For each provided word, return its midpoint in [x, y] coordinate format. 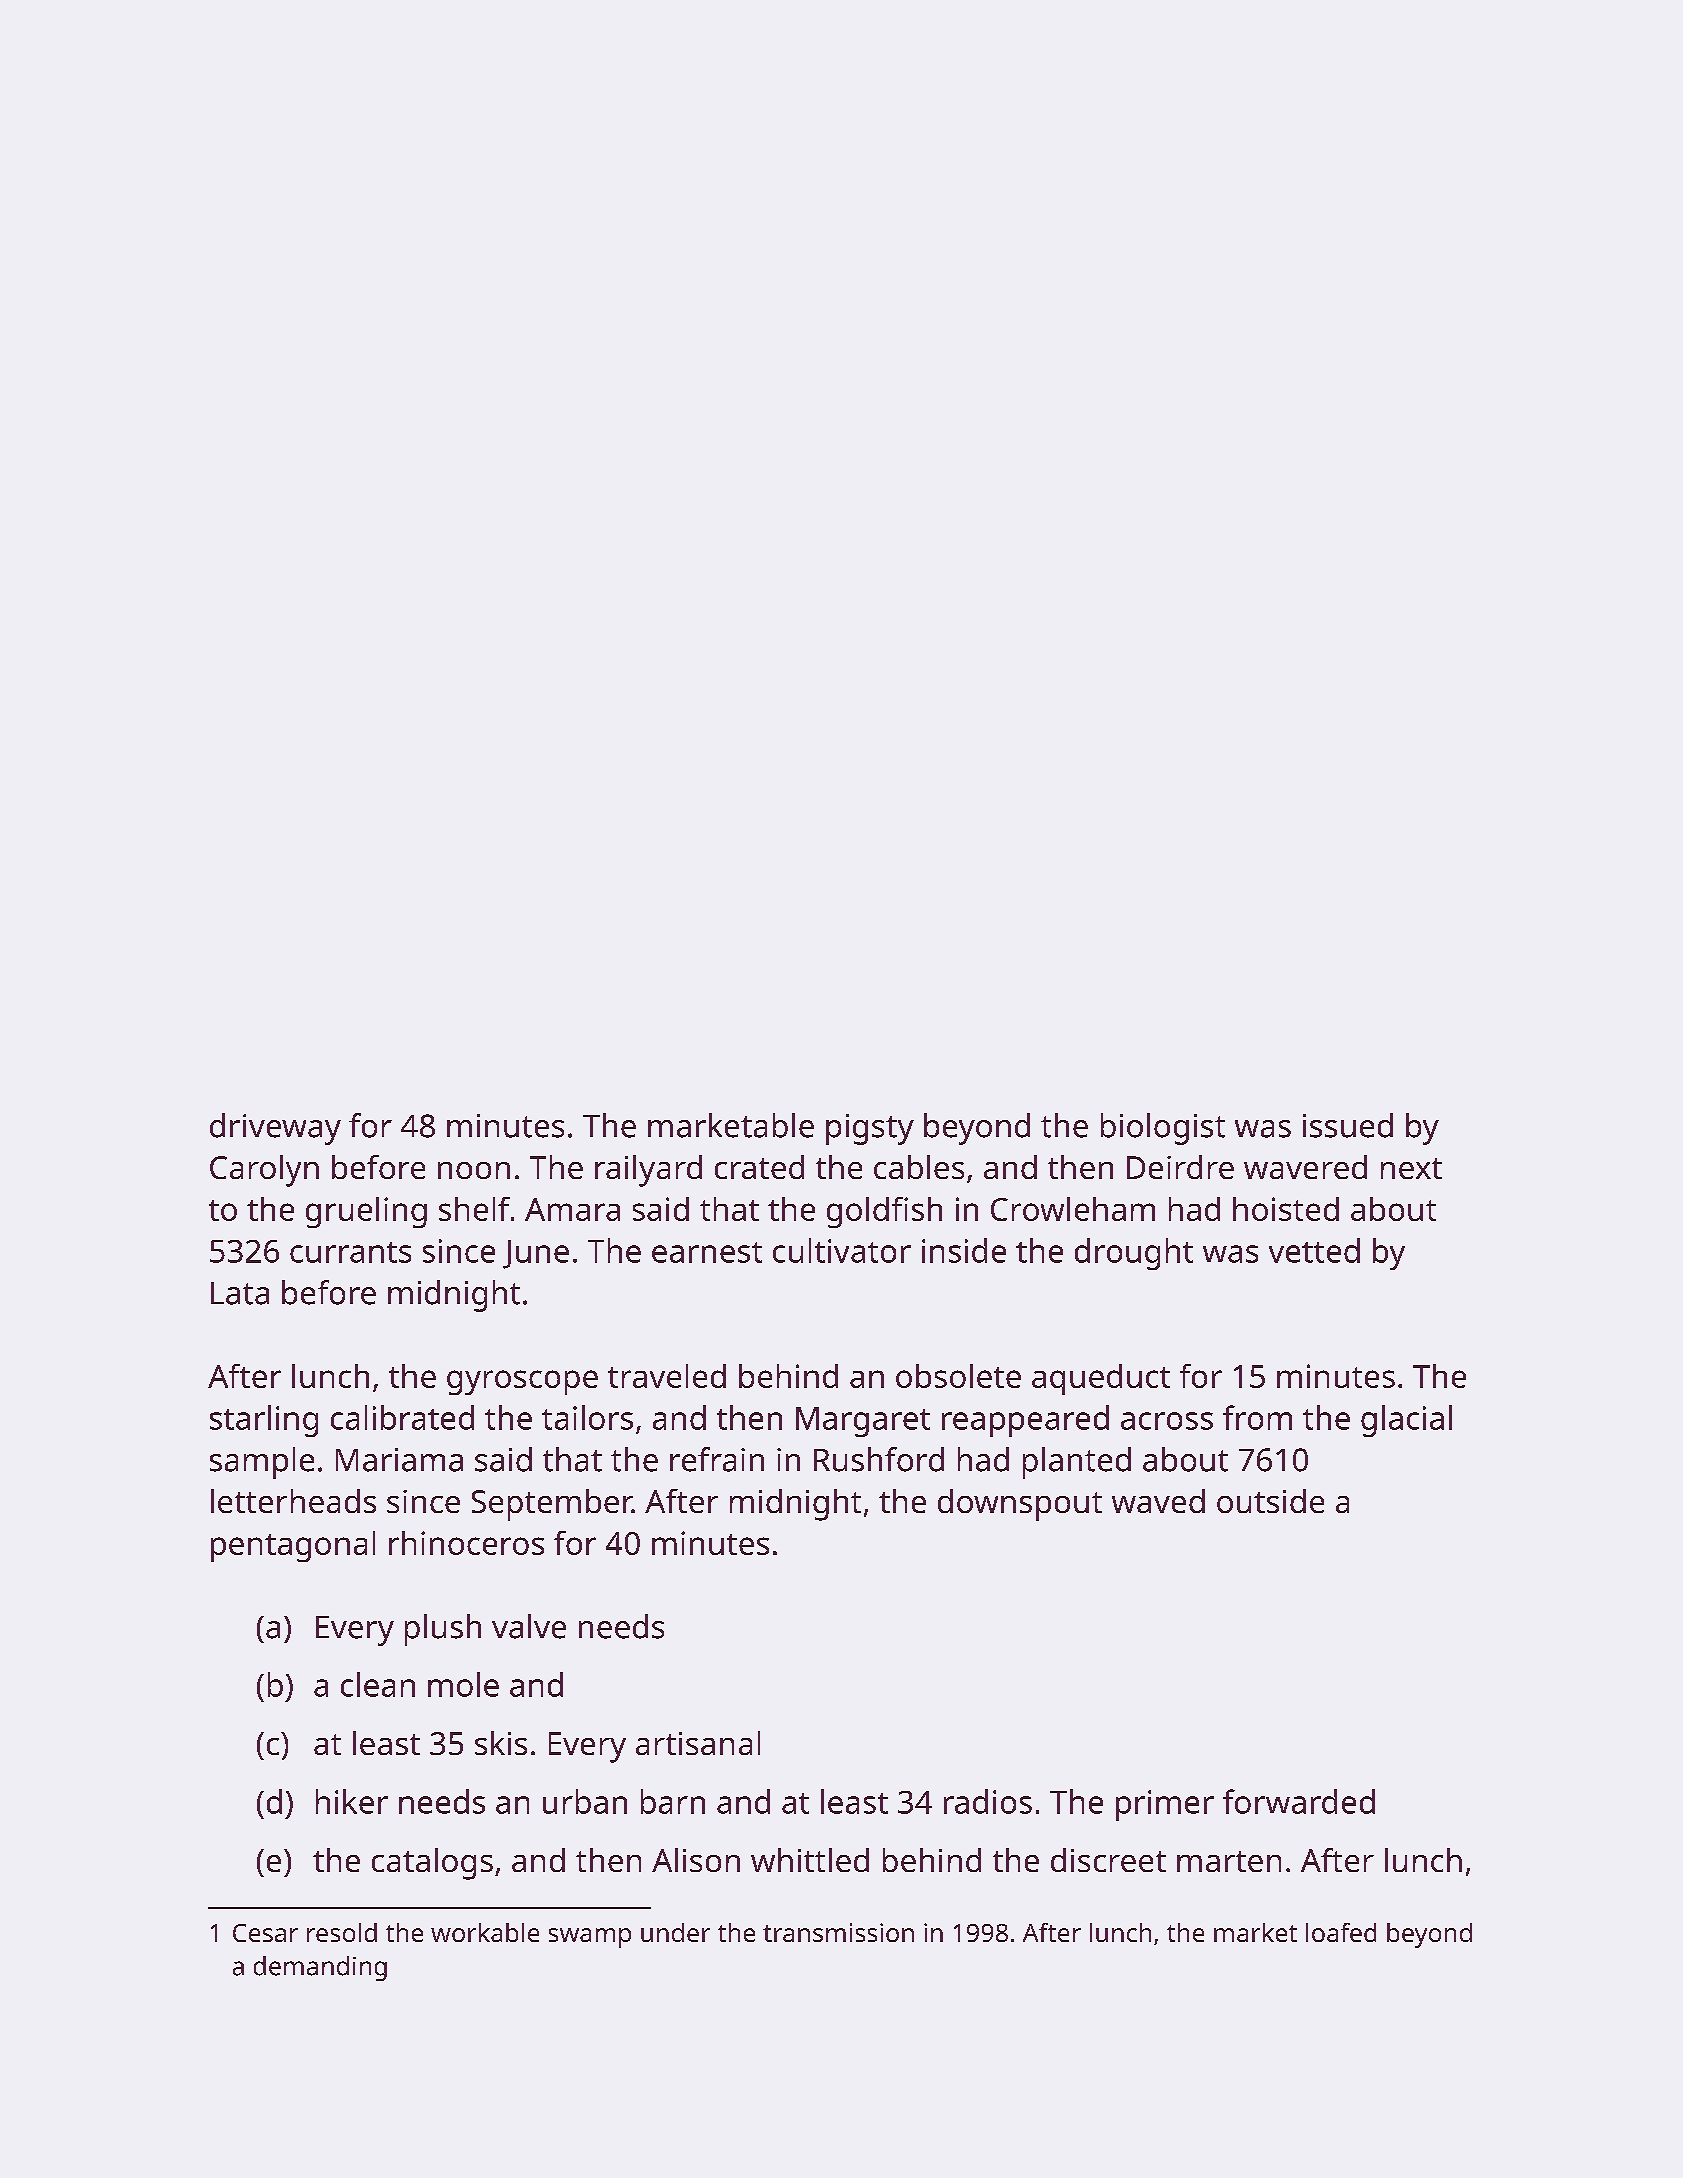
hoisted [1286, 1209]
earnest [707, 1252]
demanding [320, 1968]
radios [988, 1801]
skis [501, 1743]
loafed [1341, 1932]
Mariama [399, 1460]
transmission [838, 1932]
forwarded [1299, 1801]
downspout [1020, 1505]
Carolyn [264, 1171]
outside [1270, 1501]
